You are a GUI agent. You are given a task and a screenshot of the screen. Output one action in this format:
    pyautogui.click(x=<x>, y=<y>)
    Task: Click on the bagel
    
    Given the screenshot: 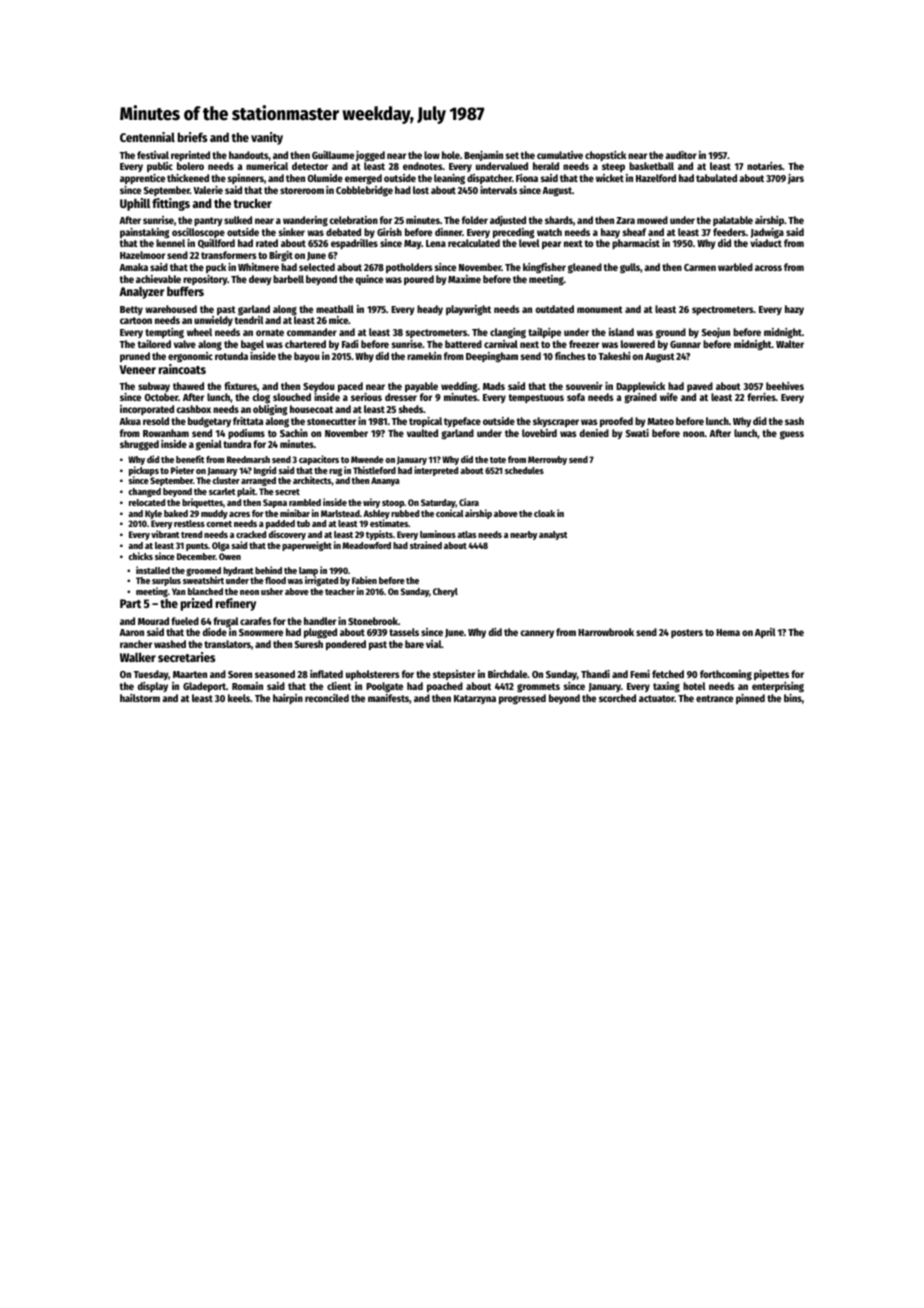 What is the action you would take?
    pyautogui.click(x=252, y=345)
